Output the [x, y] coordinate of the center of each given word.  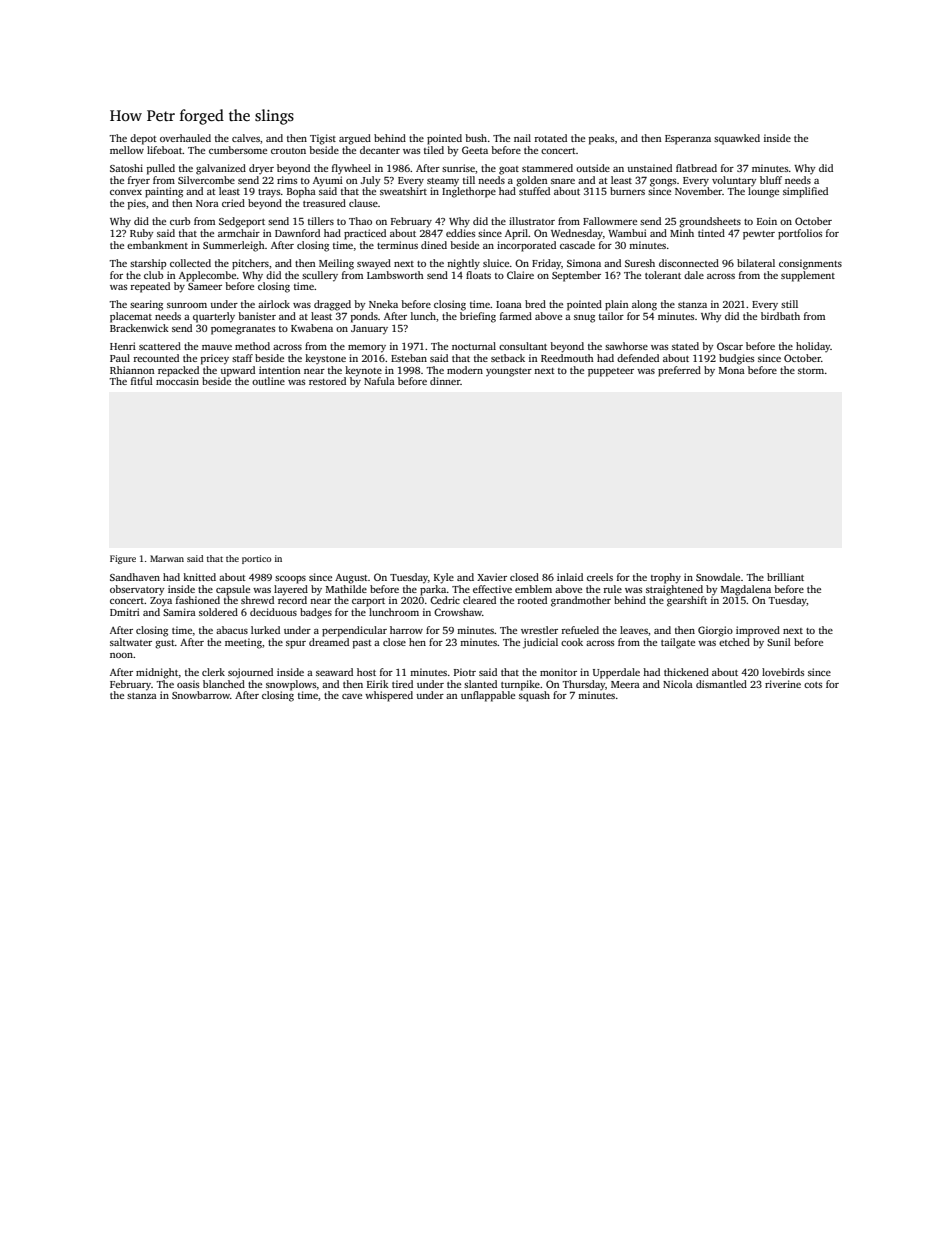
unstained [649, 168]
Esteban [409, 358]
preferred [679, 371]
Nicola [678, 684]
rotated [550, 138]
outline [268, 381]
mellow [127, 150]
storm [811, 371]
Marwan [167, 558]
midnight [157, 673]
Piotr [465, 672]
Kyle [444, 578]
